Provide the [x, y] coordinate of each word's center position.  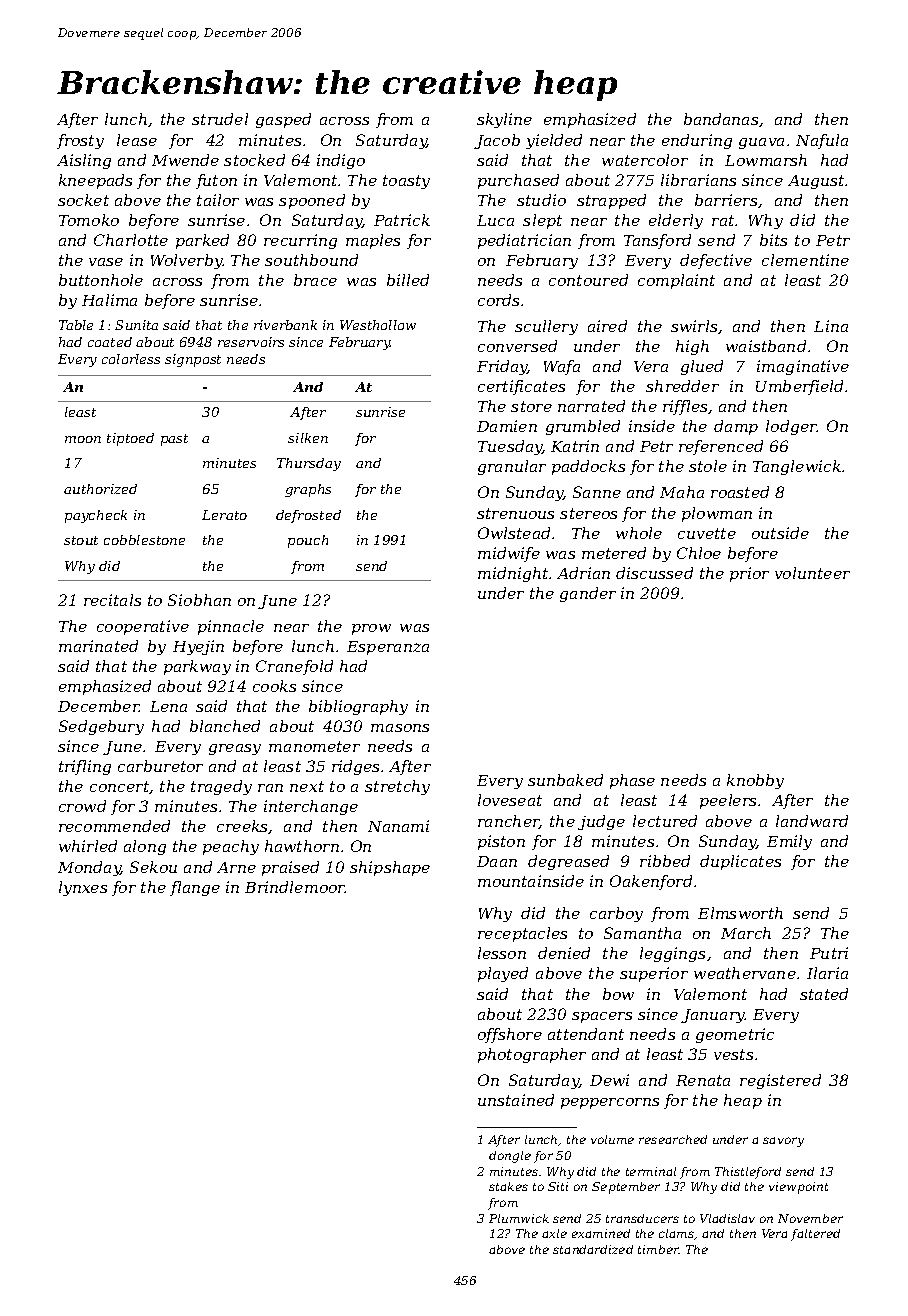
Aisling [84, 161]
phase [632, 781]
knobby [755, 781]
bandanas [721, 119]
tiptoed [130, 439]
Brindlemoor [295, 887]
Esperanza [388, 648]
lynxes [83, 888]
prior [749, 574]
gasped [283, 120]
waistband [766, 346]
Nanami [398, 826]
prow [371, 629]
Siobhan [199, 600]
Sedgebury [101, 727]
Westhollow [378, 325]
